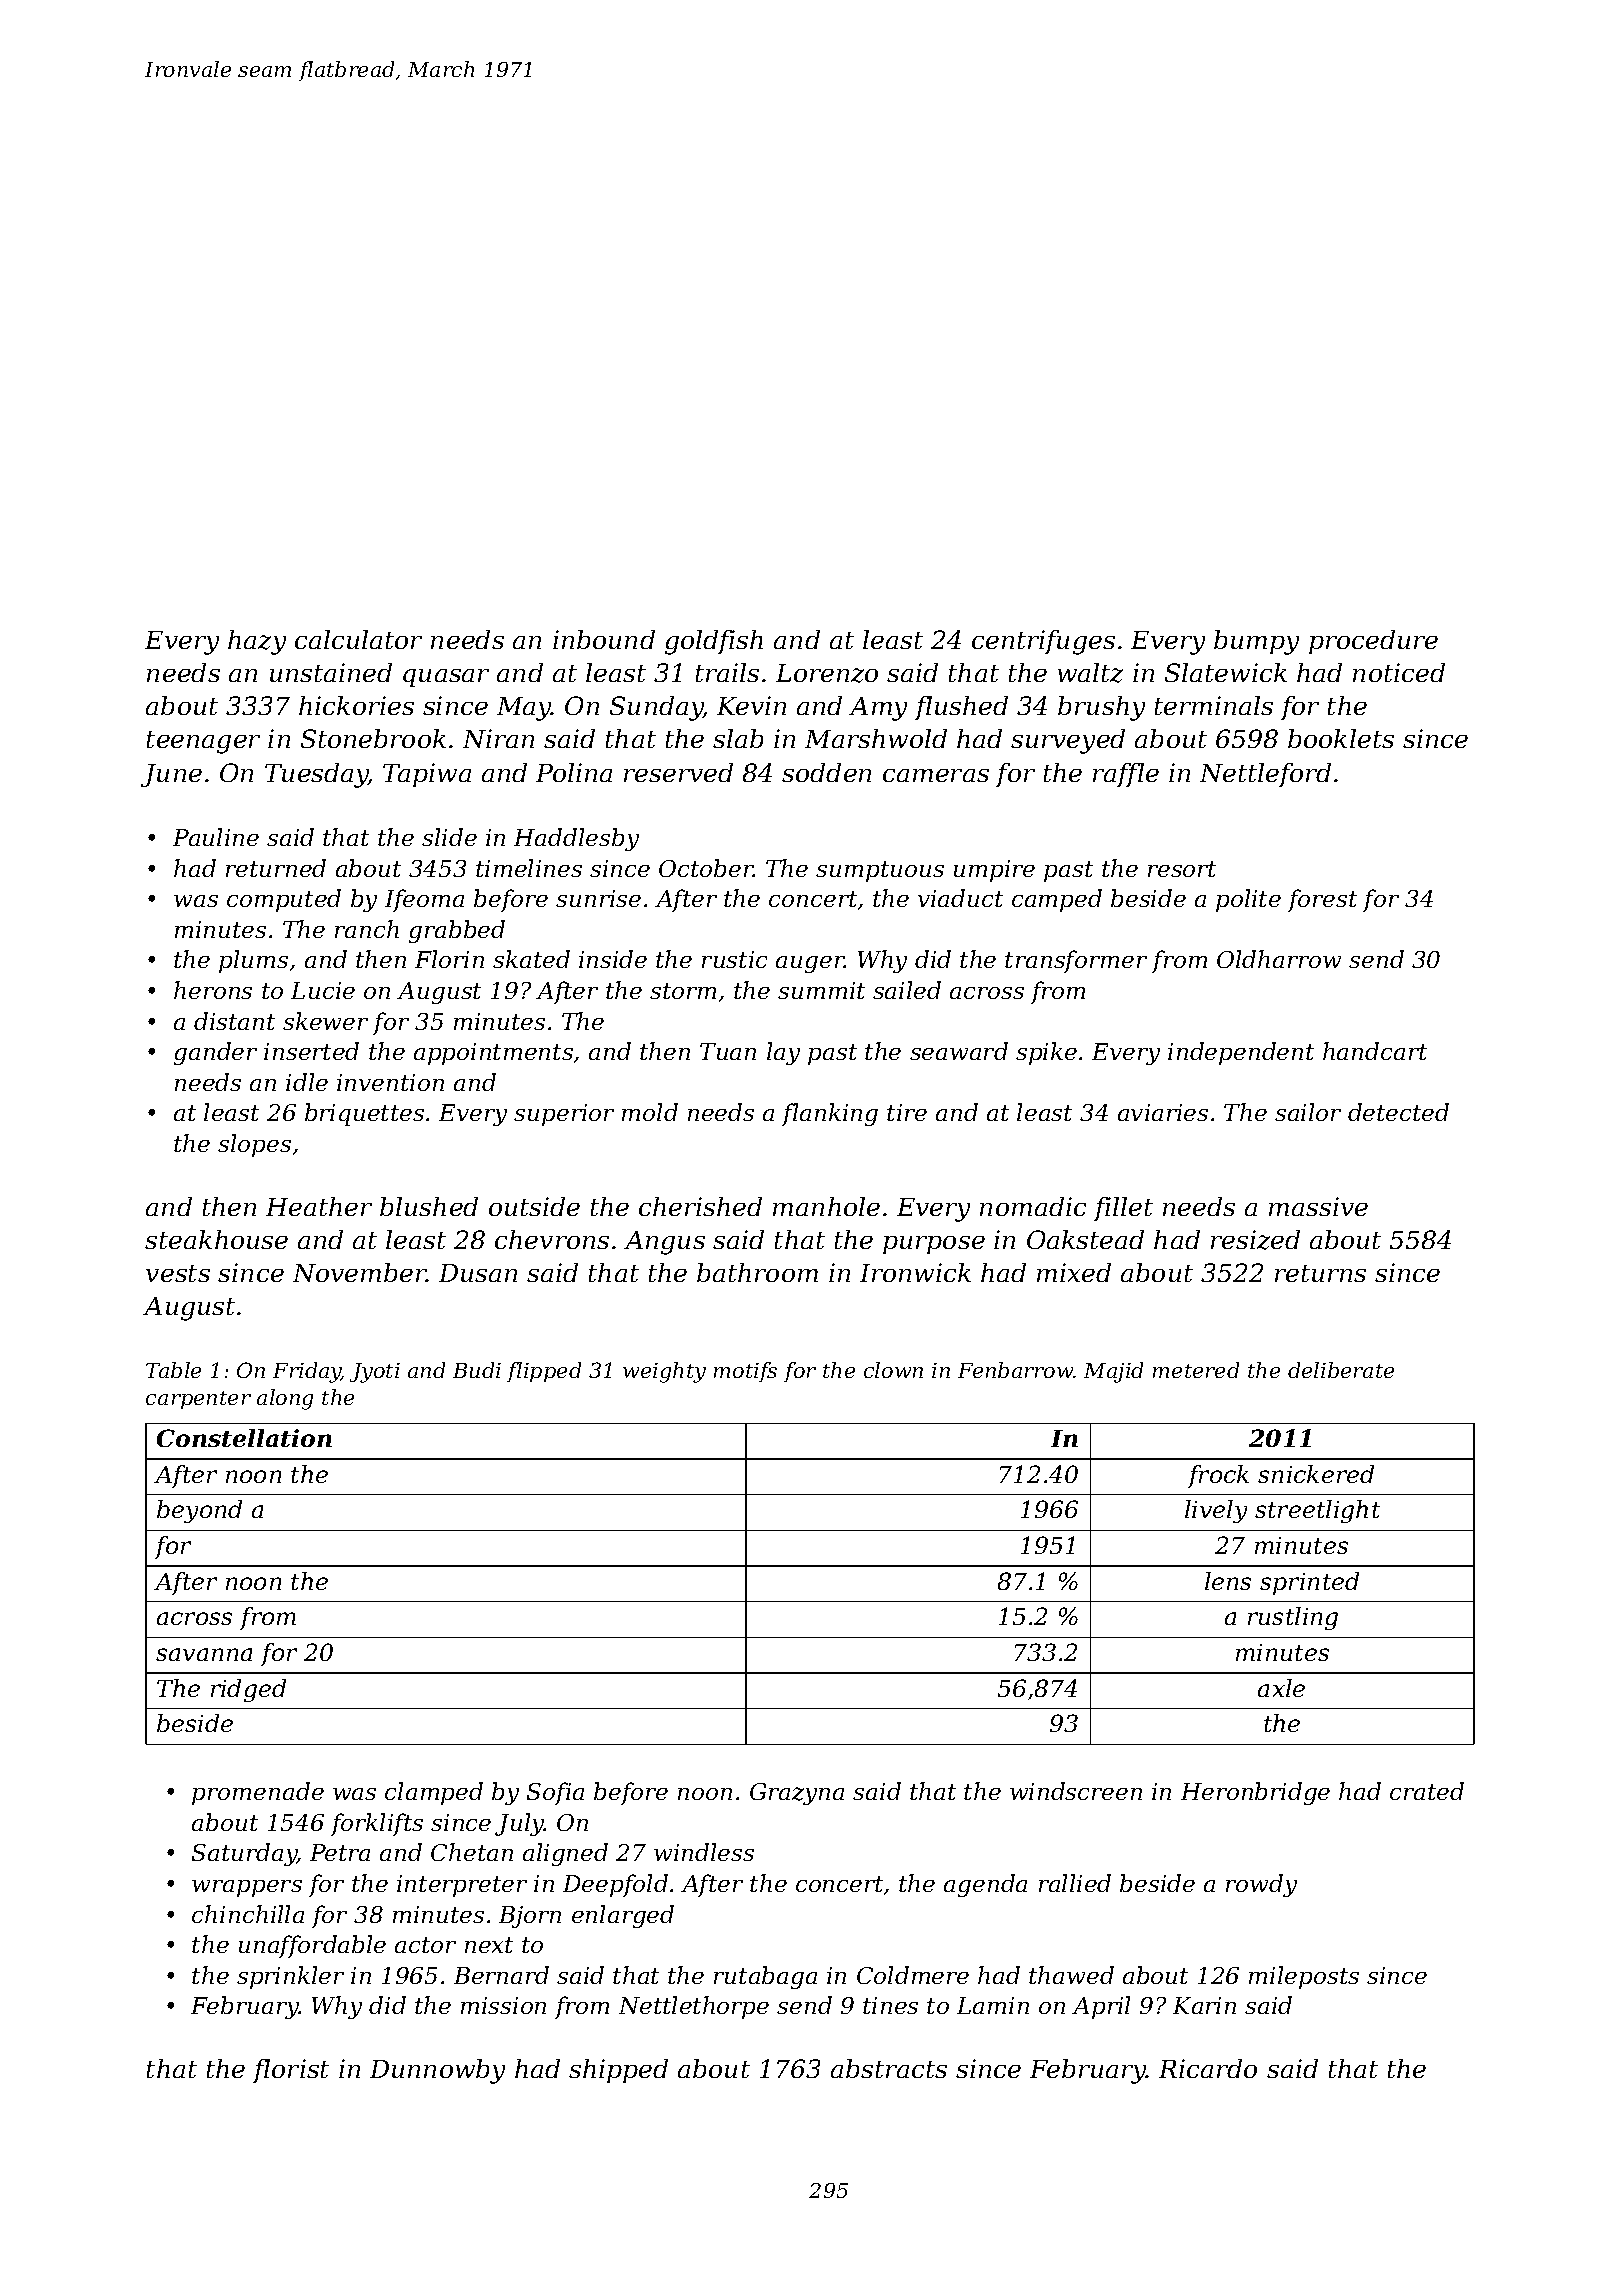  What do you see at coordinates (1043, 642) in the screenshot?
I see `centrifuges` at bounding box center [1043, 642].
